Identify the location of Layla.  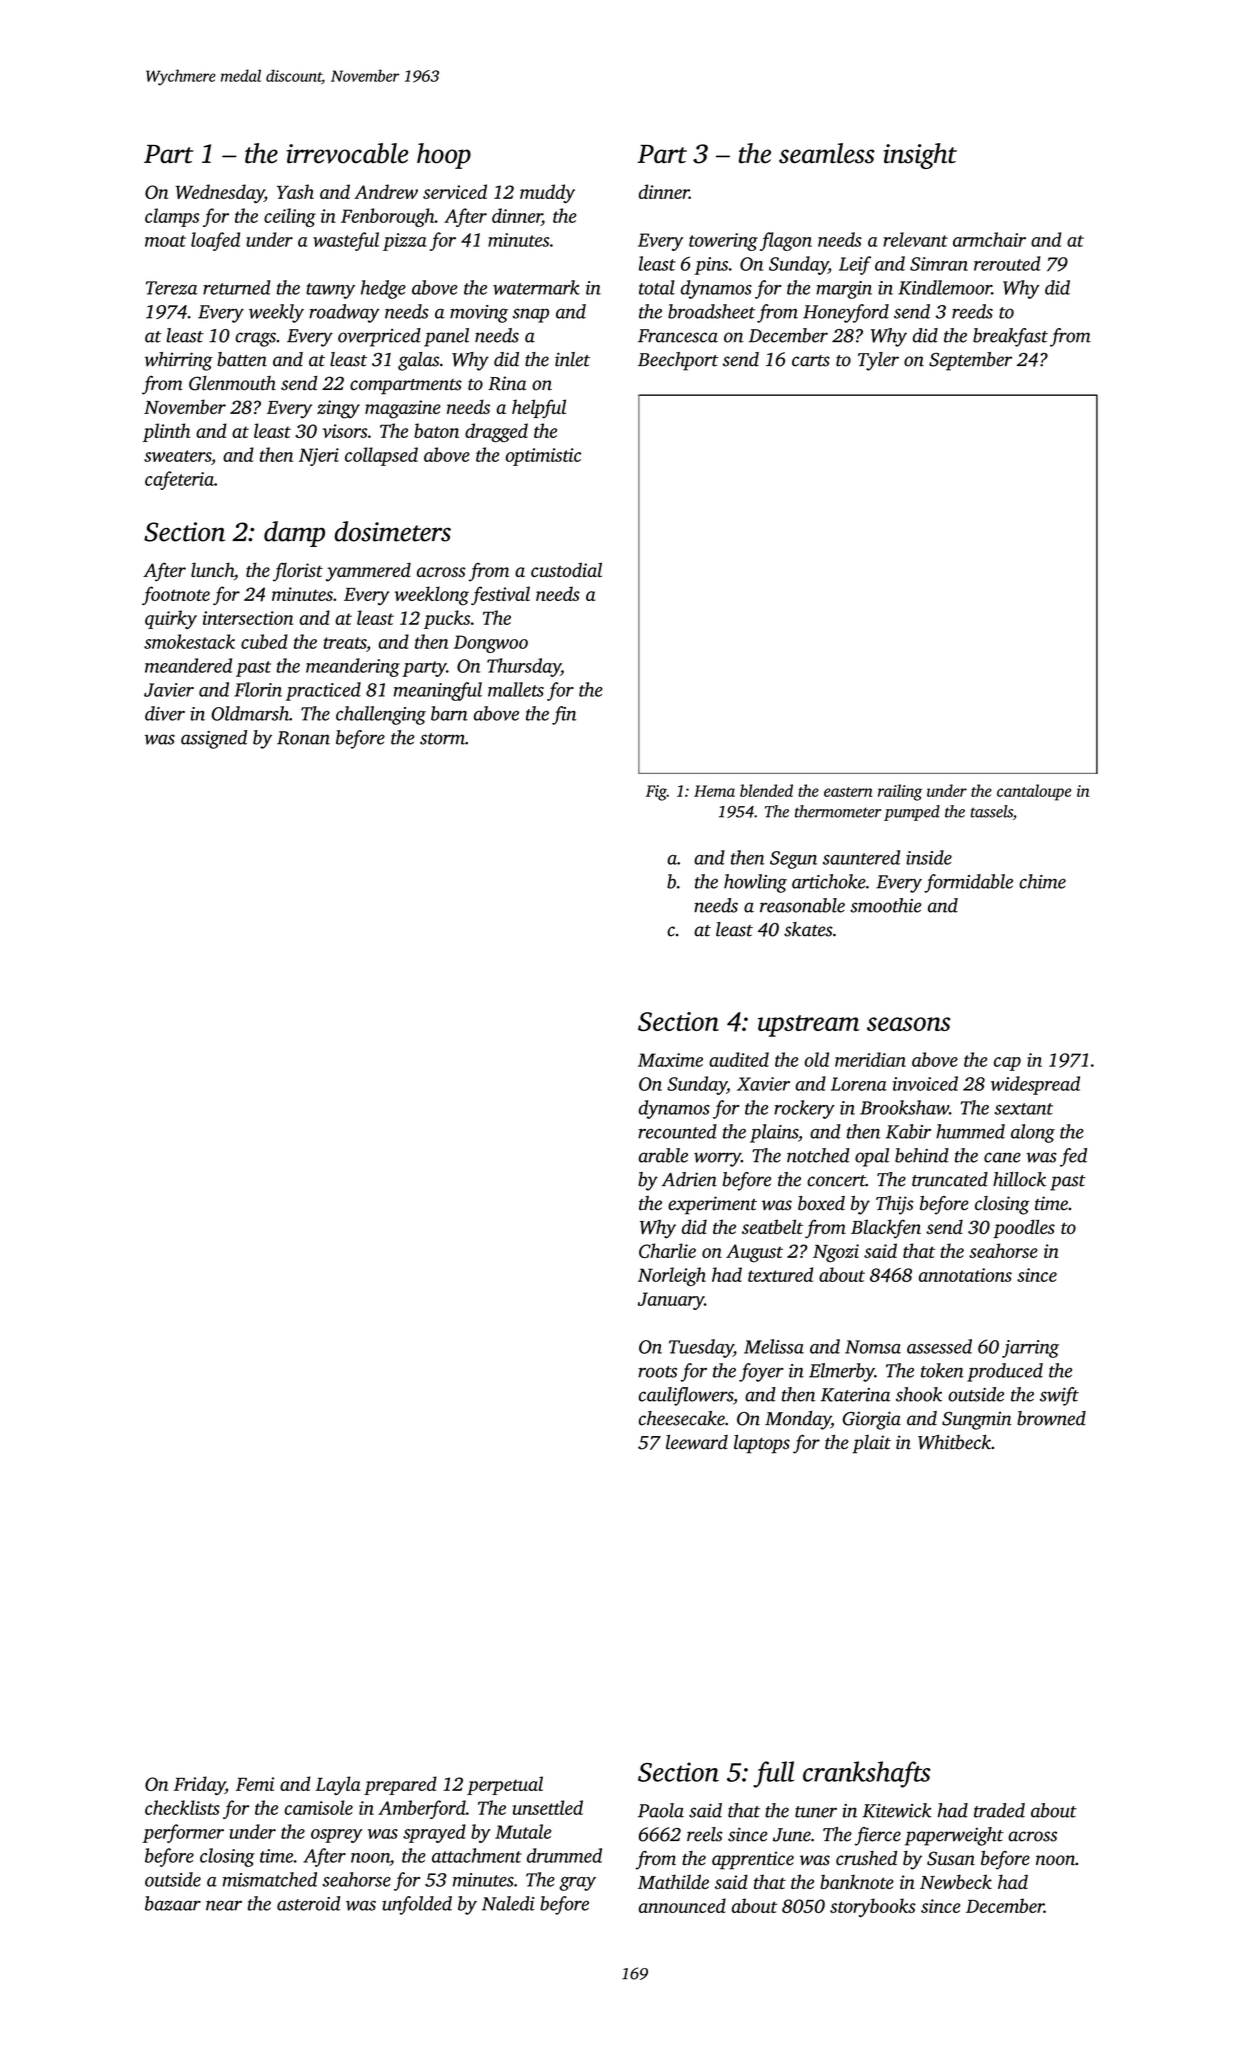
(337, 1785).
